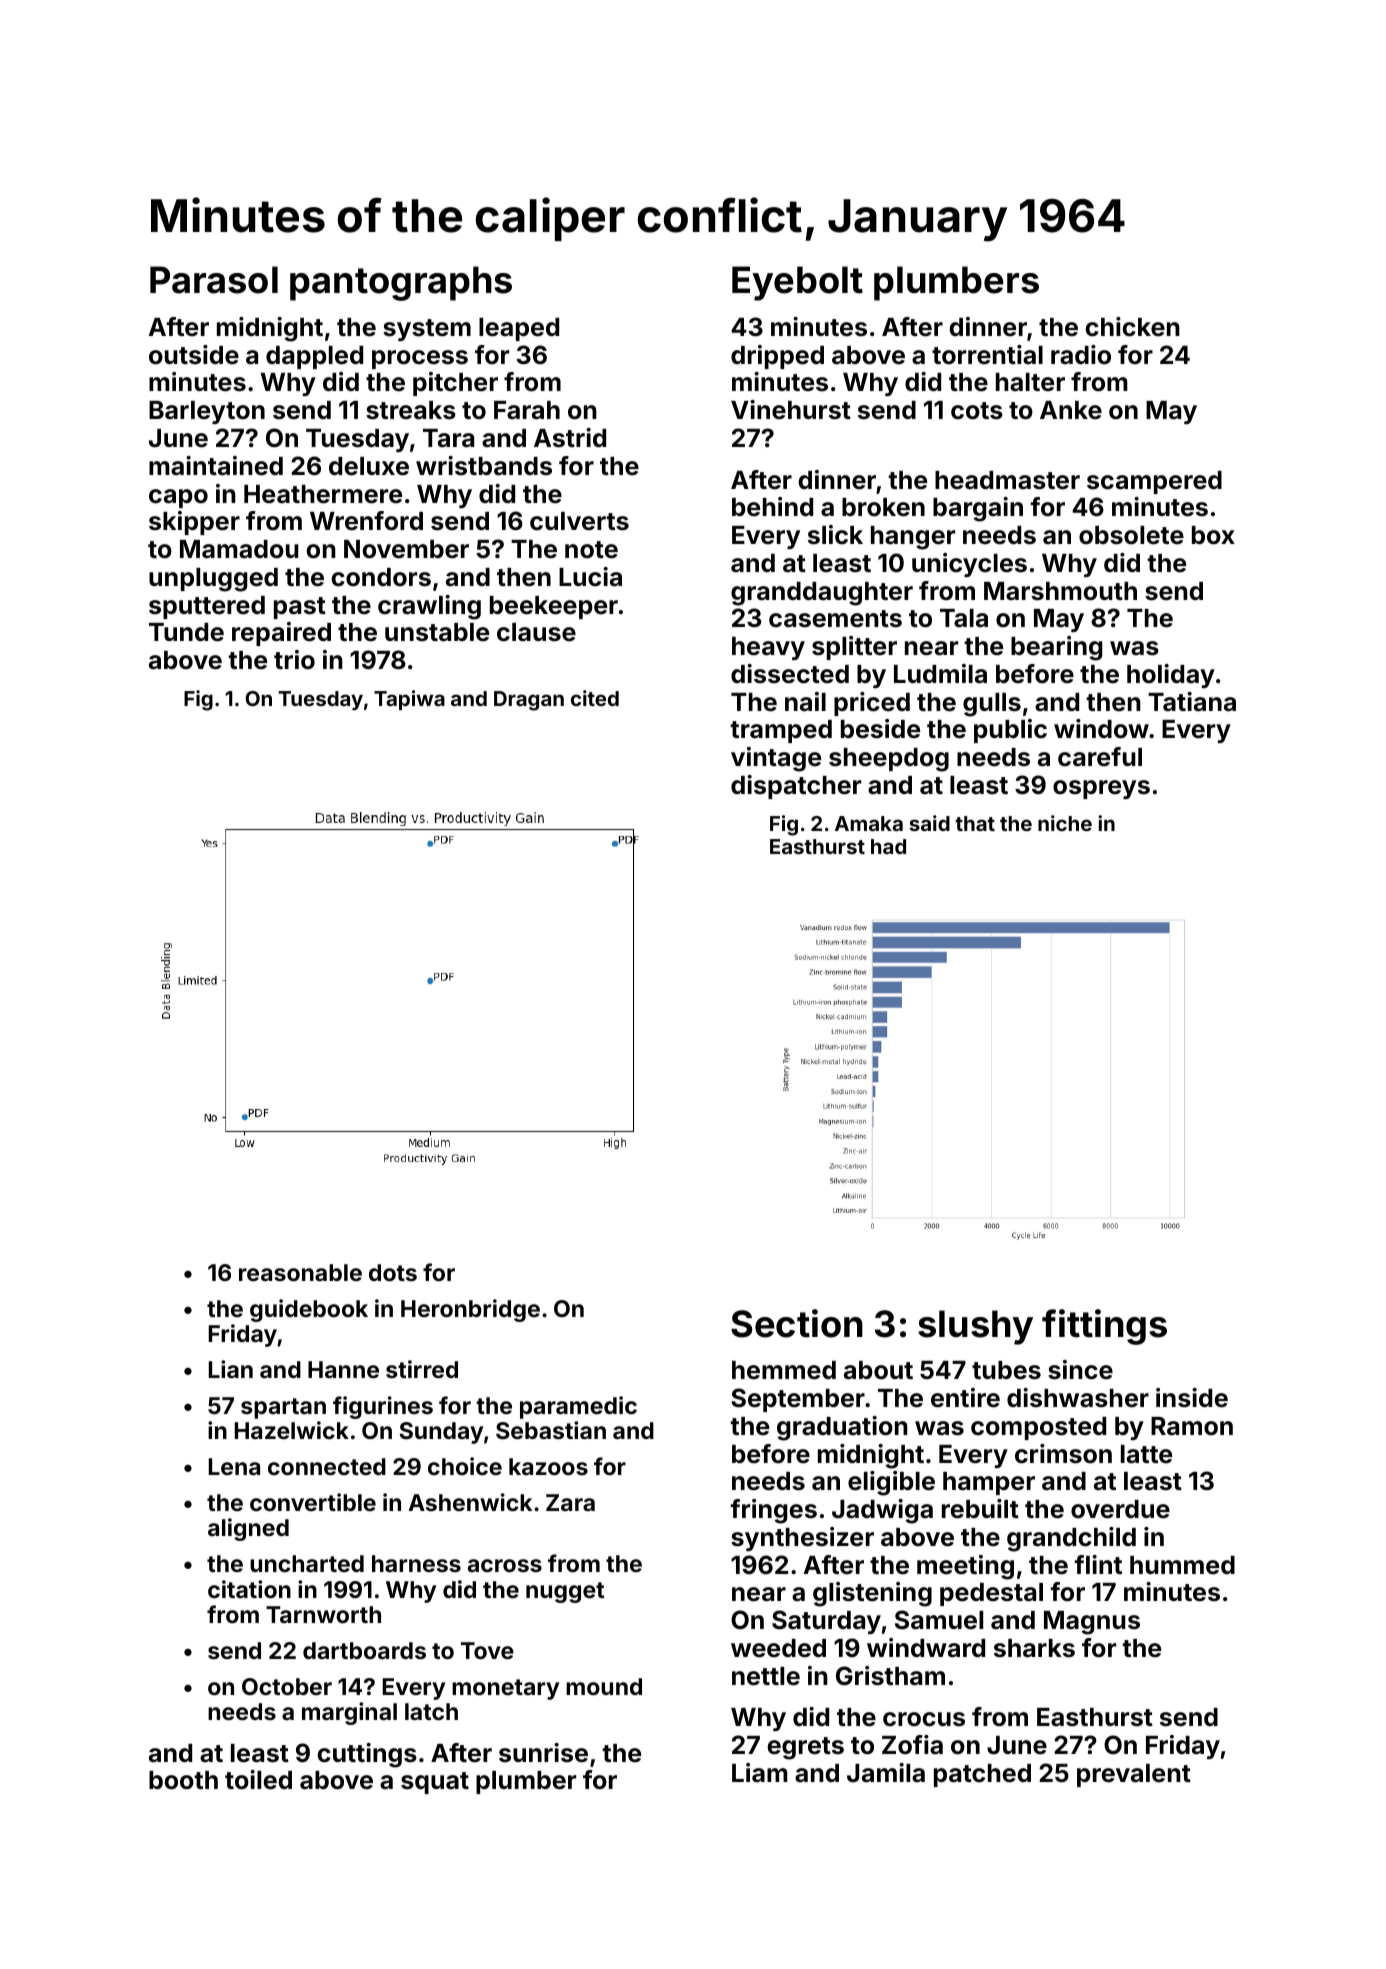 This image has height=1969, width=1386. Describe the element at coordinates (1132, 327) in the image. I see `chicken` at that location.
